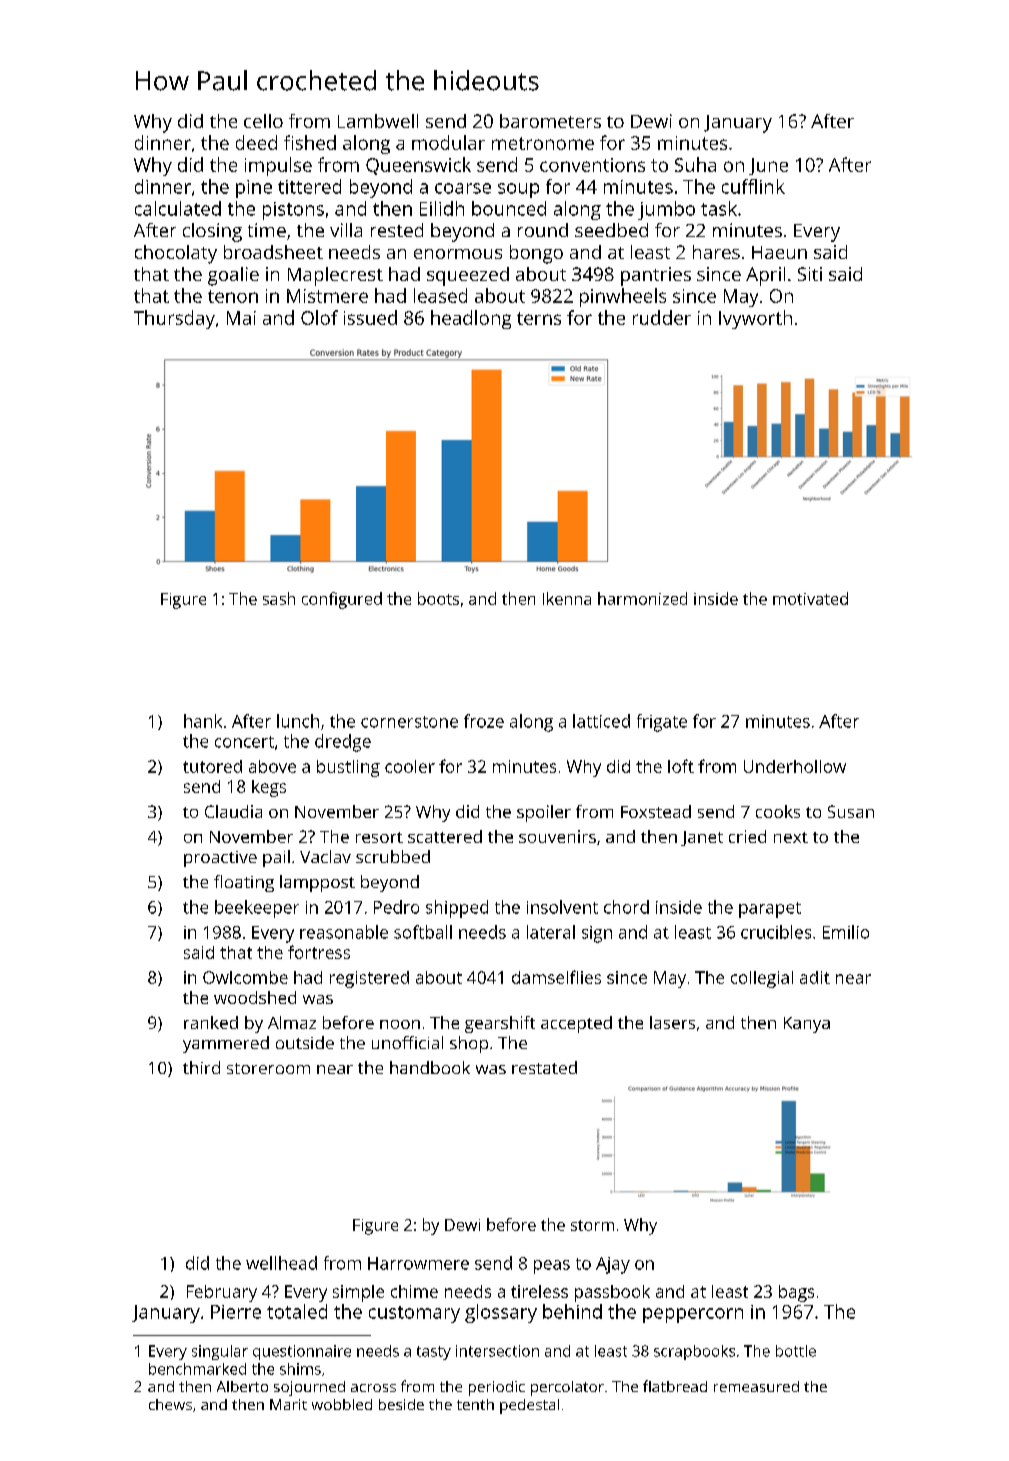 This screenshot has width=1009, height=1461. I want to click on Suha, so click(695, 164).
